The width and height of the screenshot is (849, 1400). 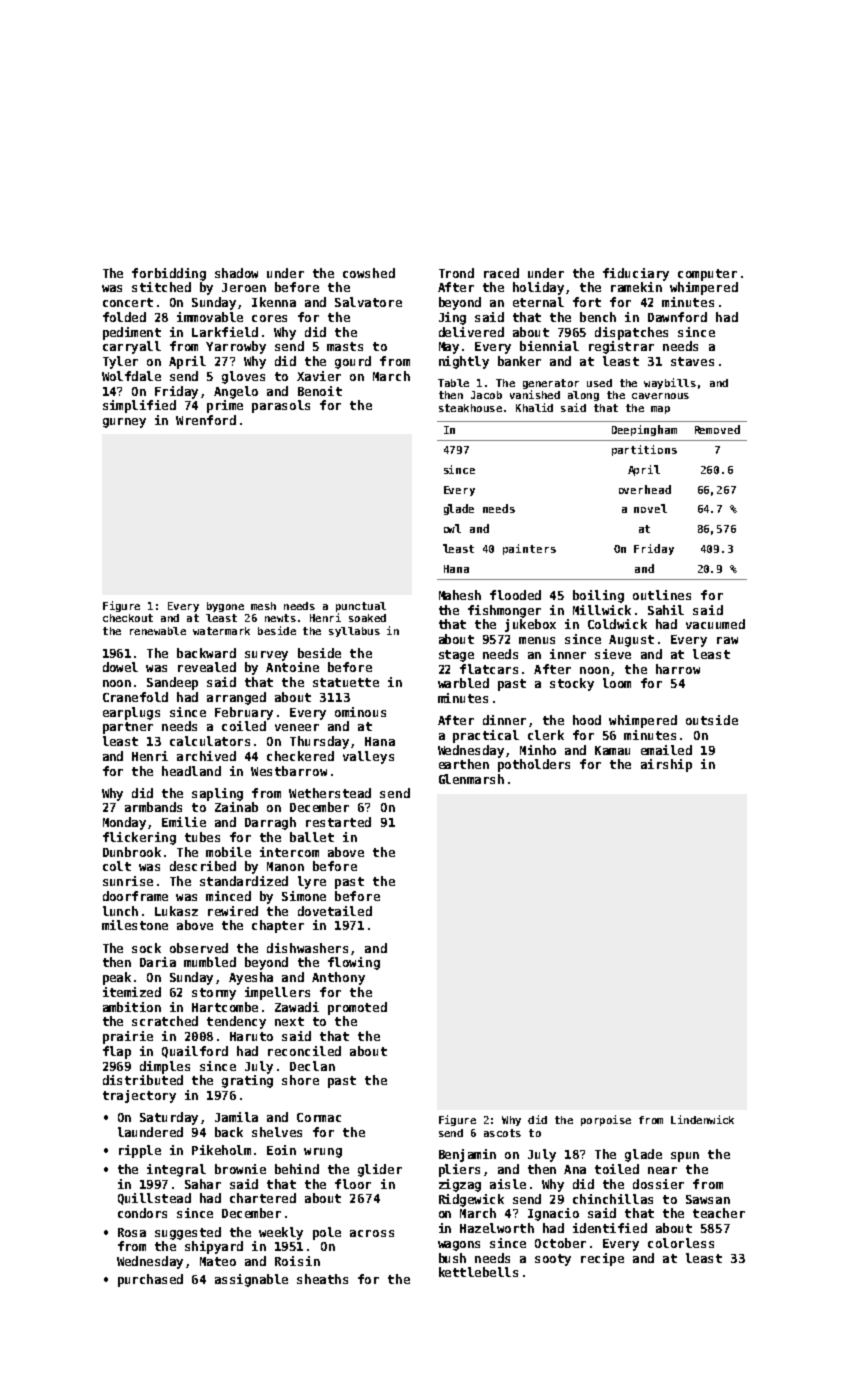 I want to click on owl, so click(x=452, y=528).
